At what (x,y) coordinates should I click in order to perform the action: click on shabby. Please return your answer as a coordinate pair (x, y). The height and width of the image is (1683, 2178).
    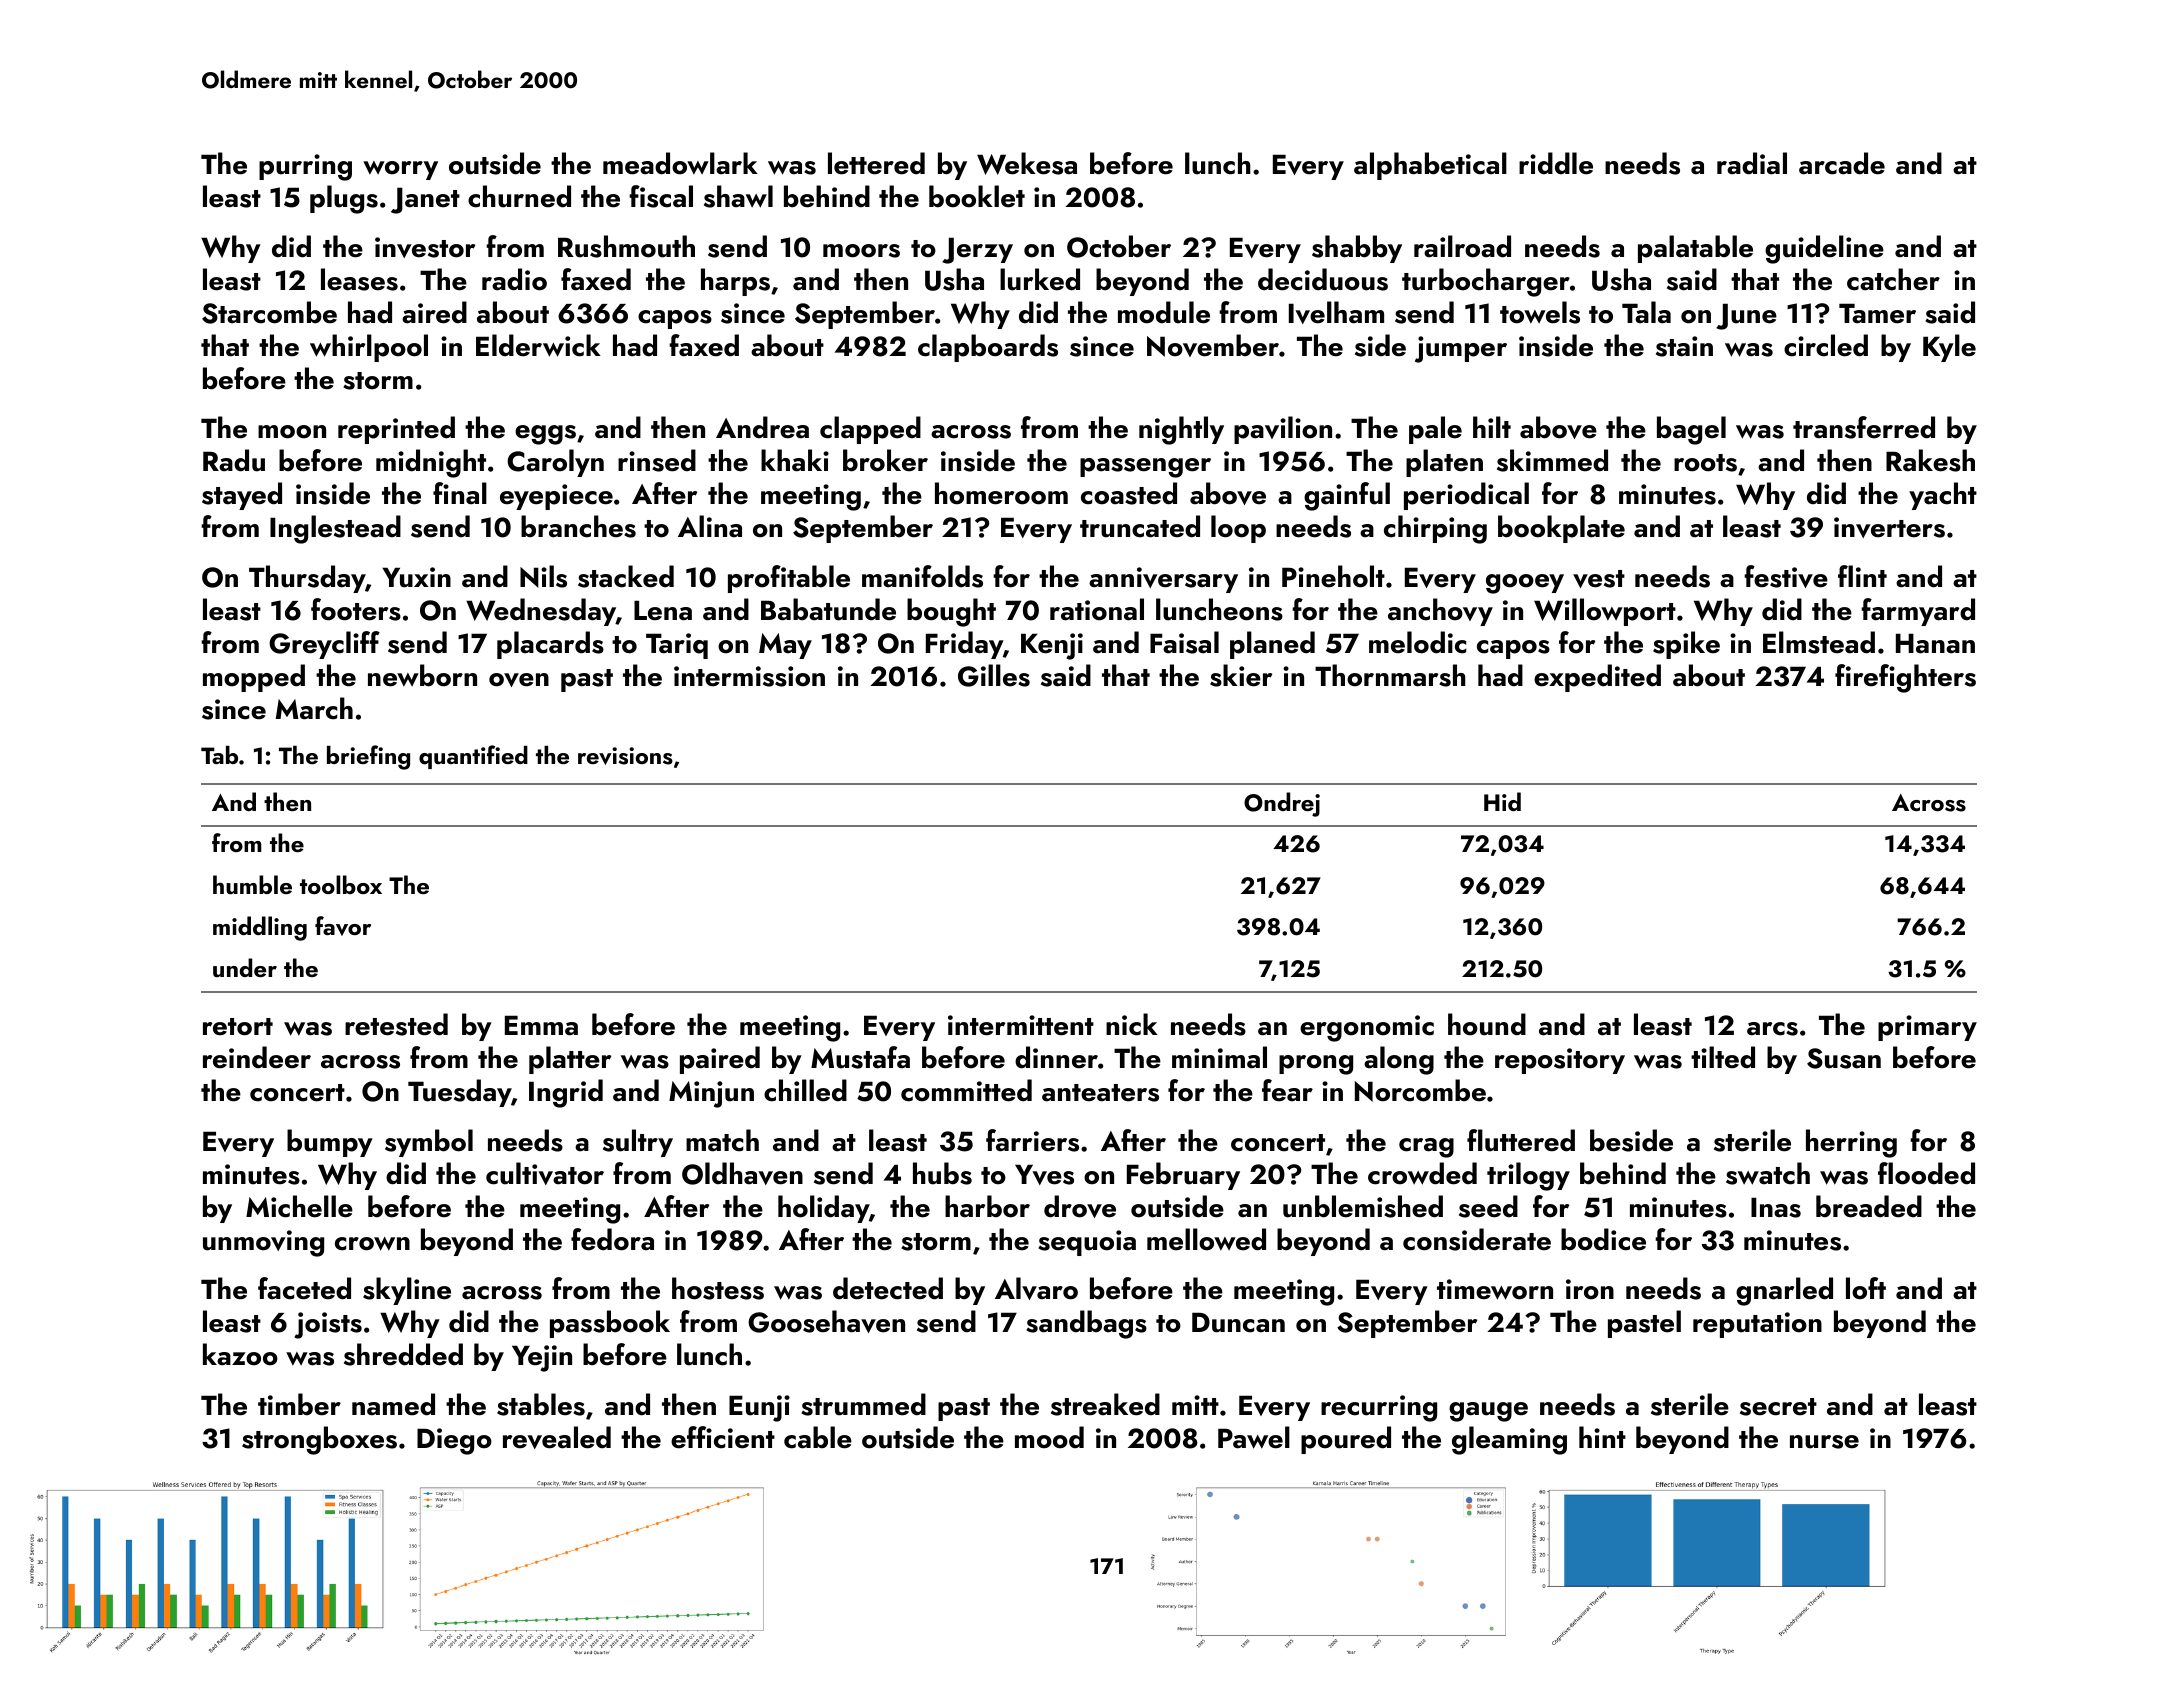
    Looking at the image, I should click on (1357, 249).
